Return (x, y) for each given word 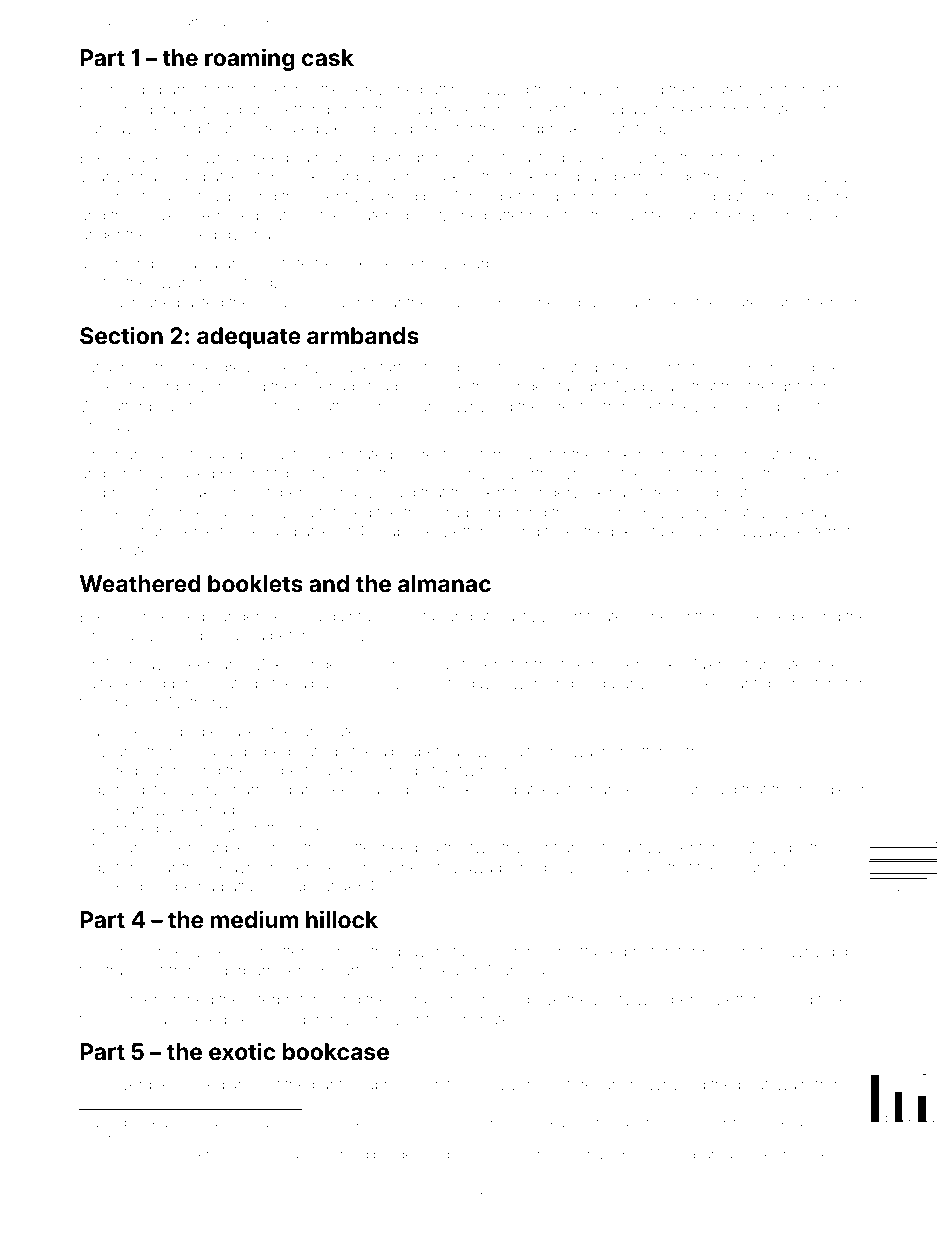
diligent (477, 369)
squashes (827, 198)
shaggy (127, 92)
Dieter (769, 1154)
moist (130, 1155)
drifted (350, 1154)
